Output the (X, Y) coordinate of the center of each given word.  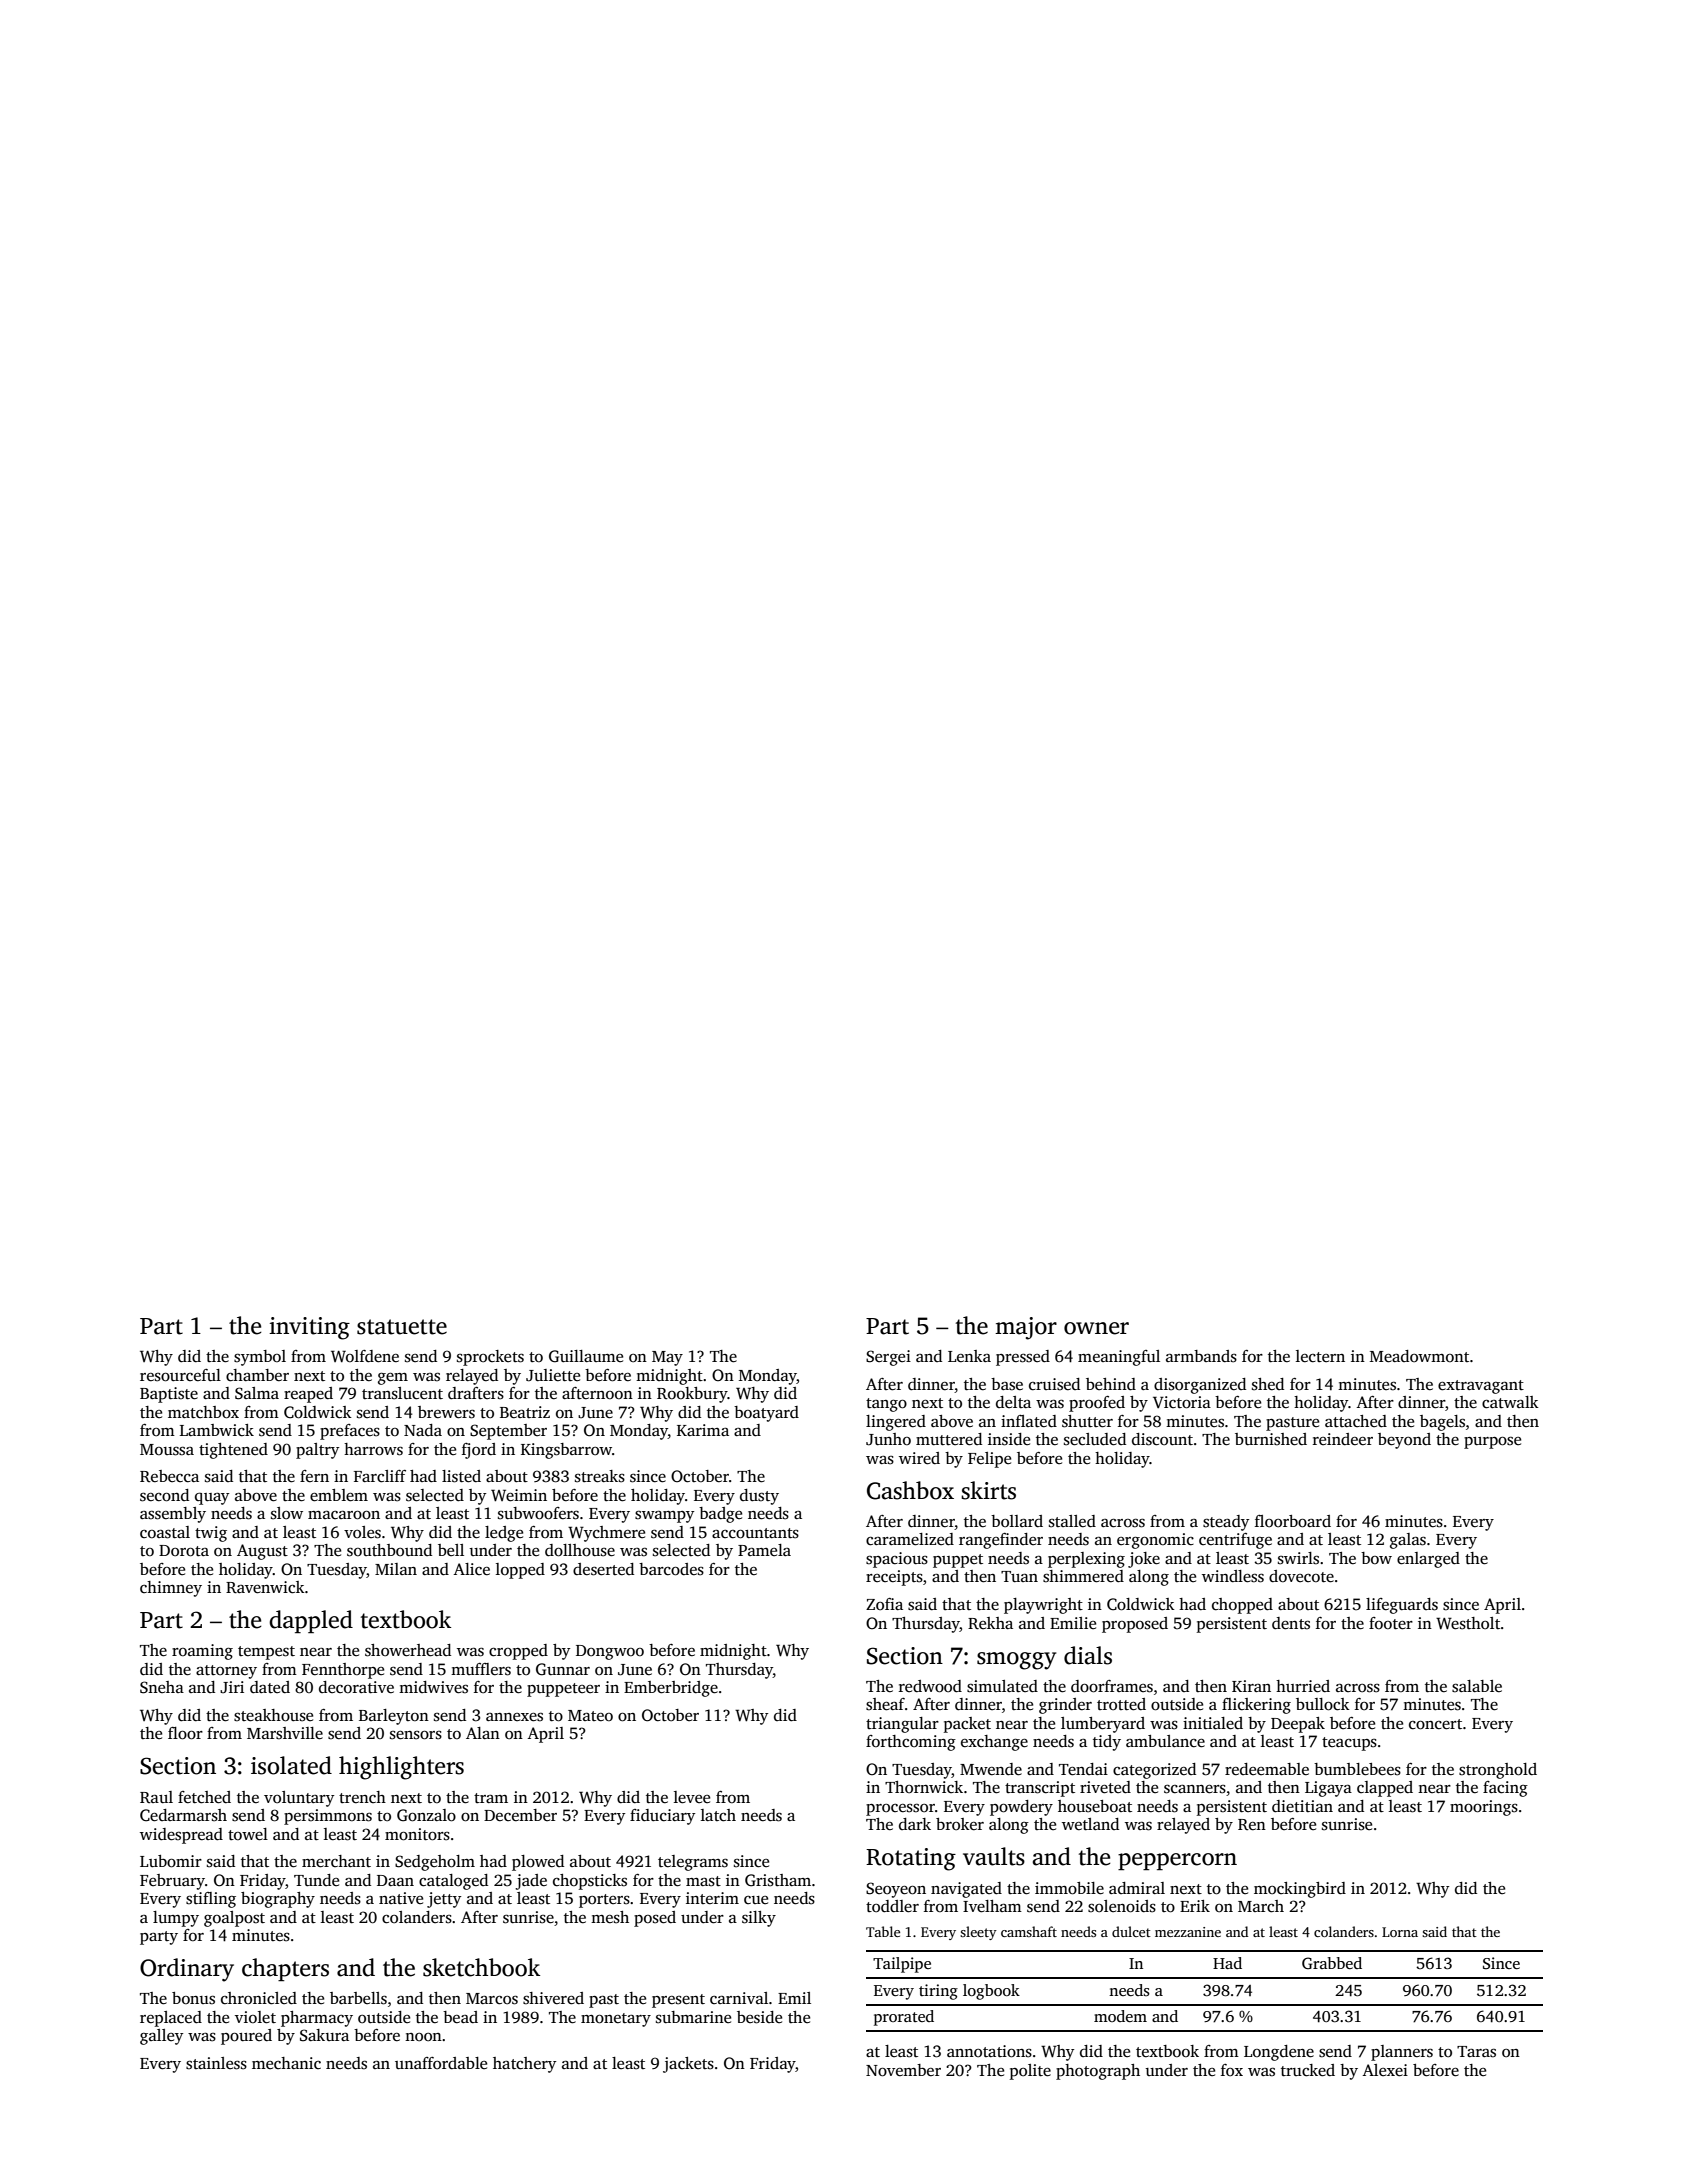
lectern (1320, 1356)
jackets (688, 2065)
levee (692, 1797)
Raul (156, 1797)
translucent (402, 1393)
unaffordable (441, 2063)
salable (1477, 1686)
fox (1232, 2070)
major (1026, 1328)
